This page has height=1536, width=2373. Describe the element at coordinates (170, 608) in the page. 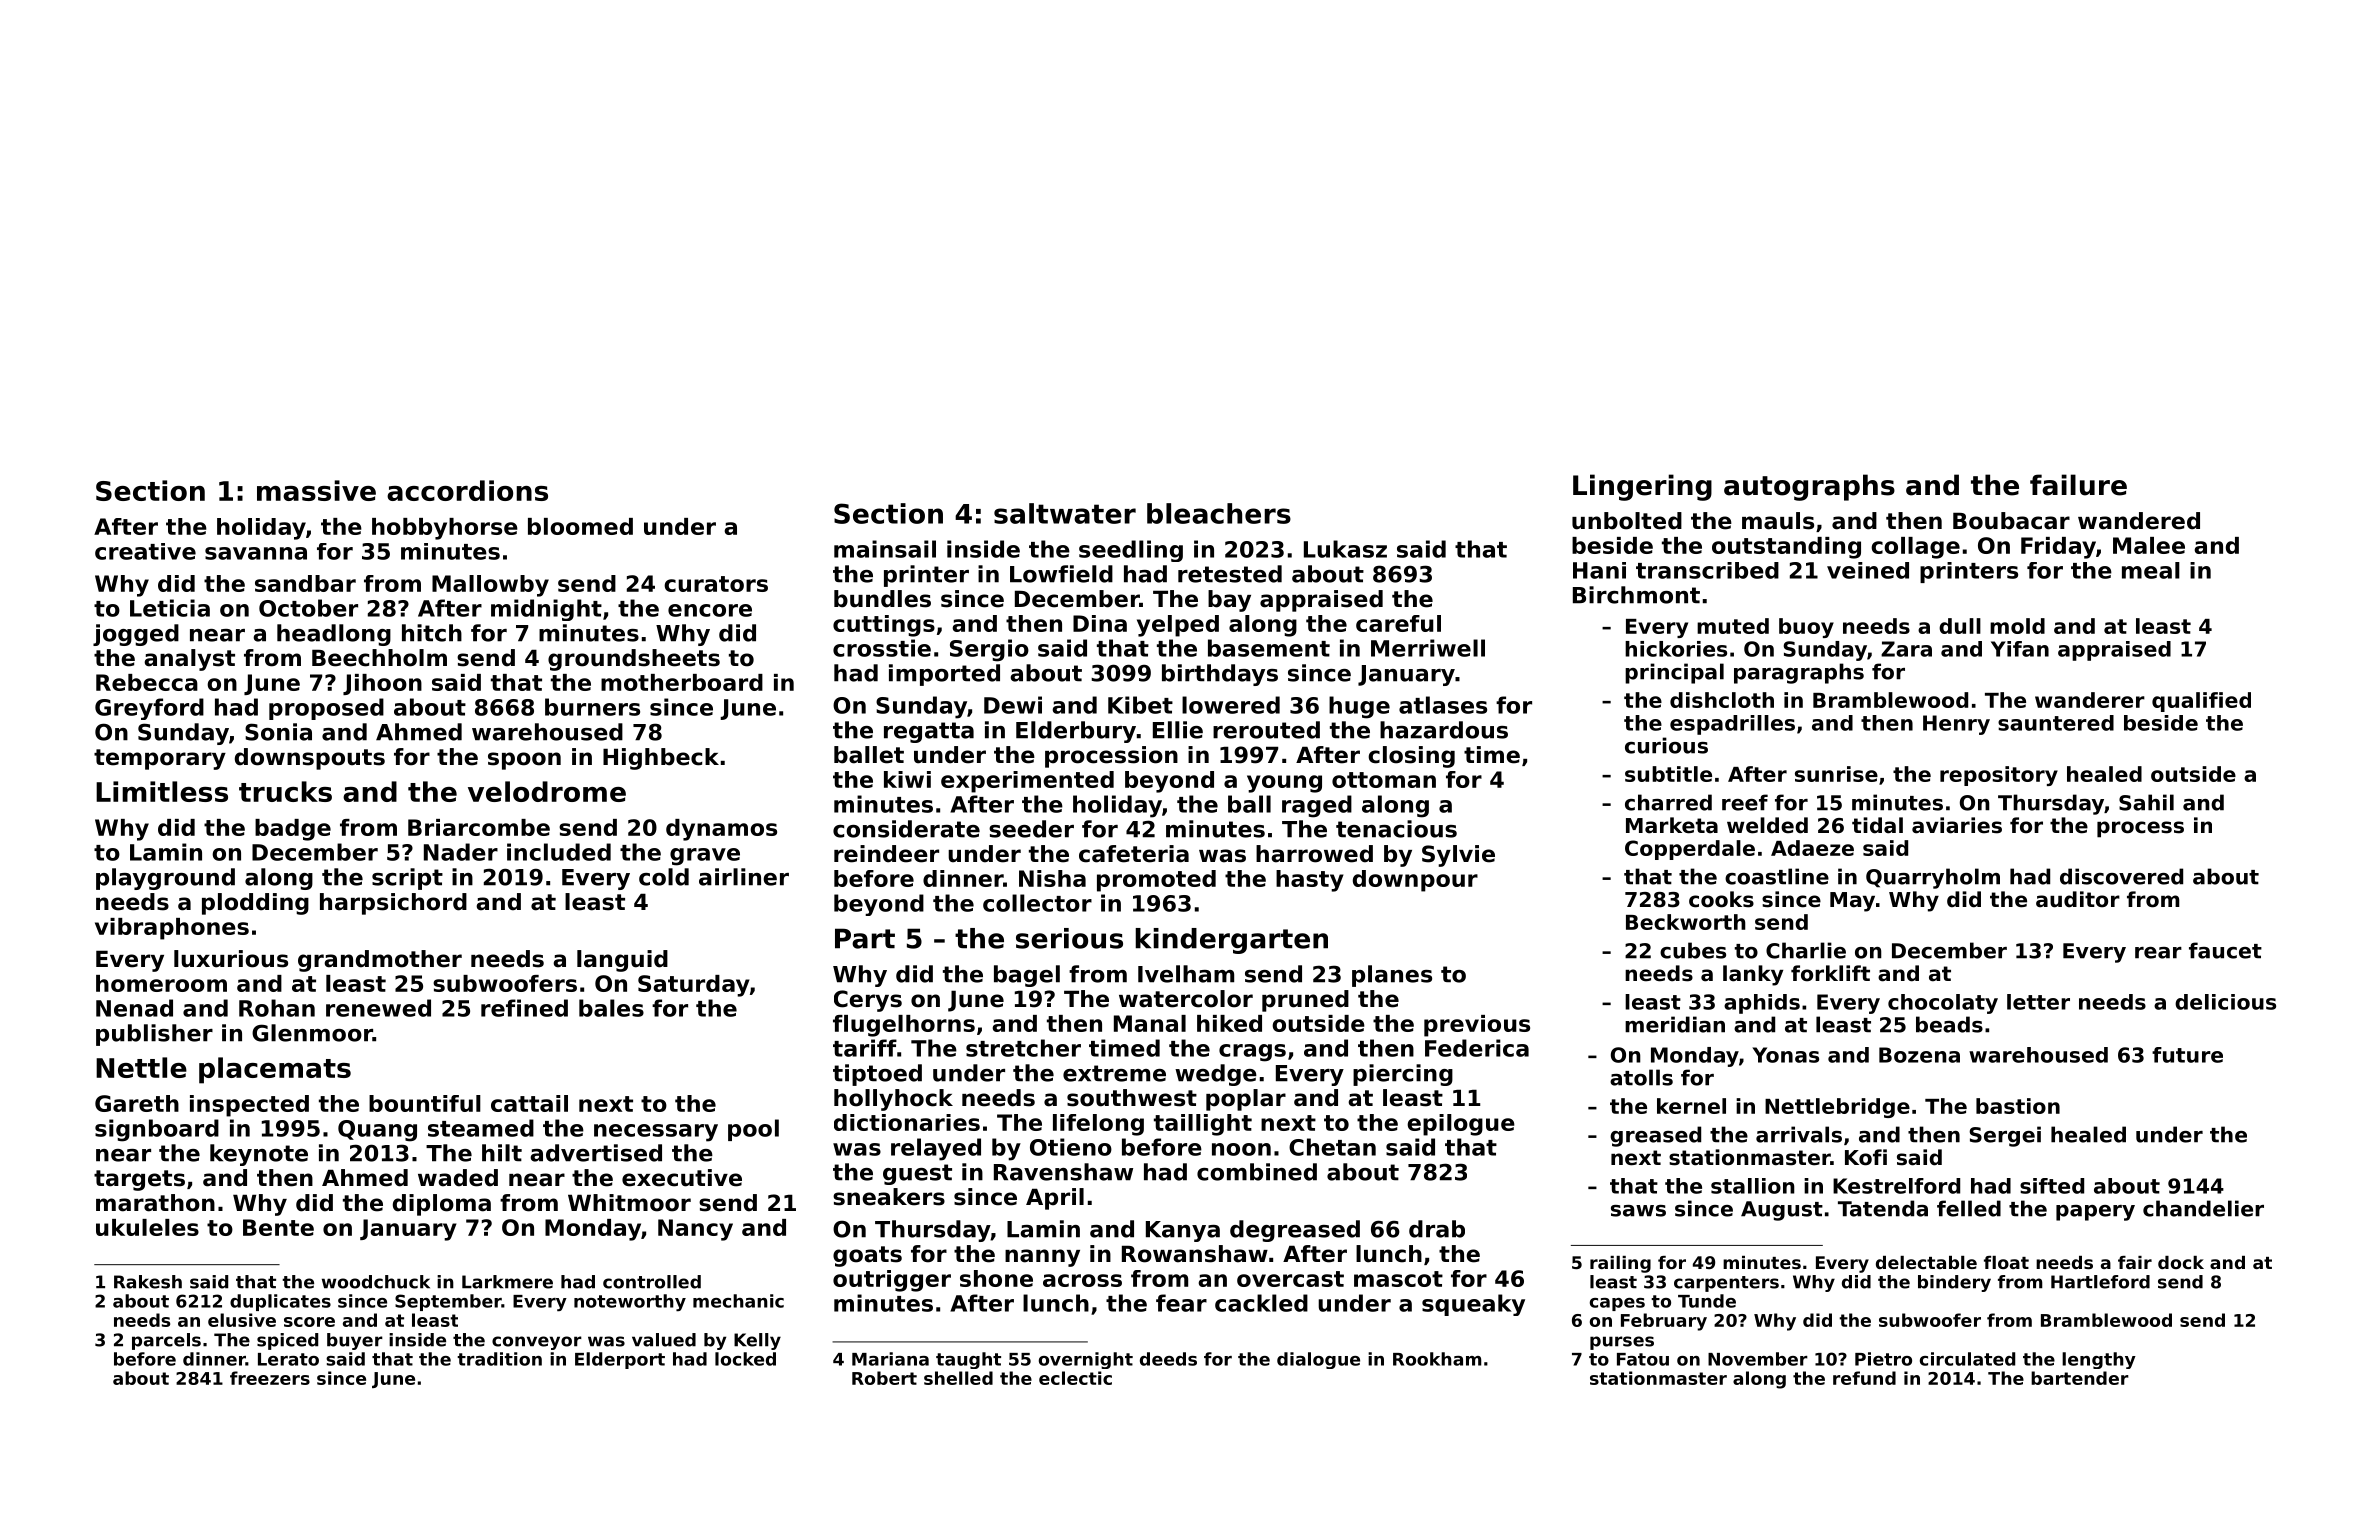

I see `Leticia` at that location.
